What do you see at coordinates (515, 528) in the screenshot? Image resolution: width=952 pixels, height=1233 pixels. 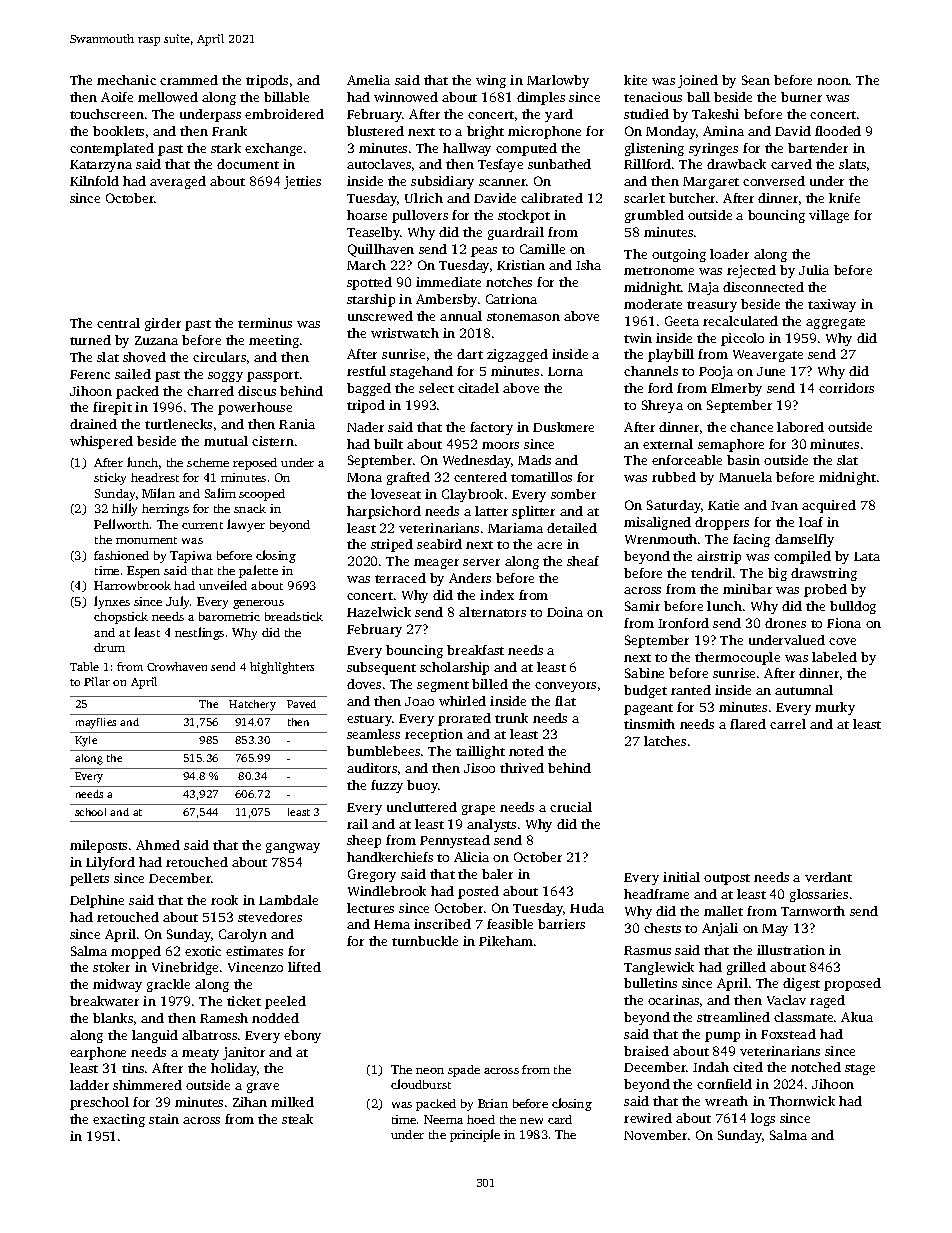 I see `Mariama` at bounding box center [515, 528].
